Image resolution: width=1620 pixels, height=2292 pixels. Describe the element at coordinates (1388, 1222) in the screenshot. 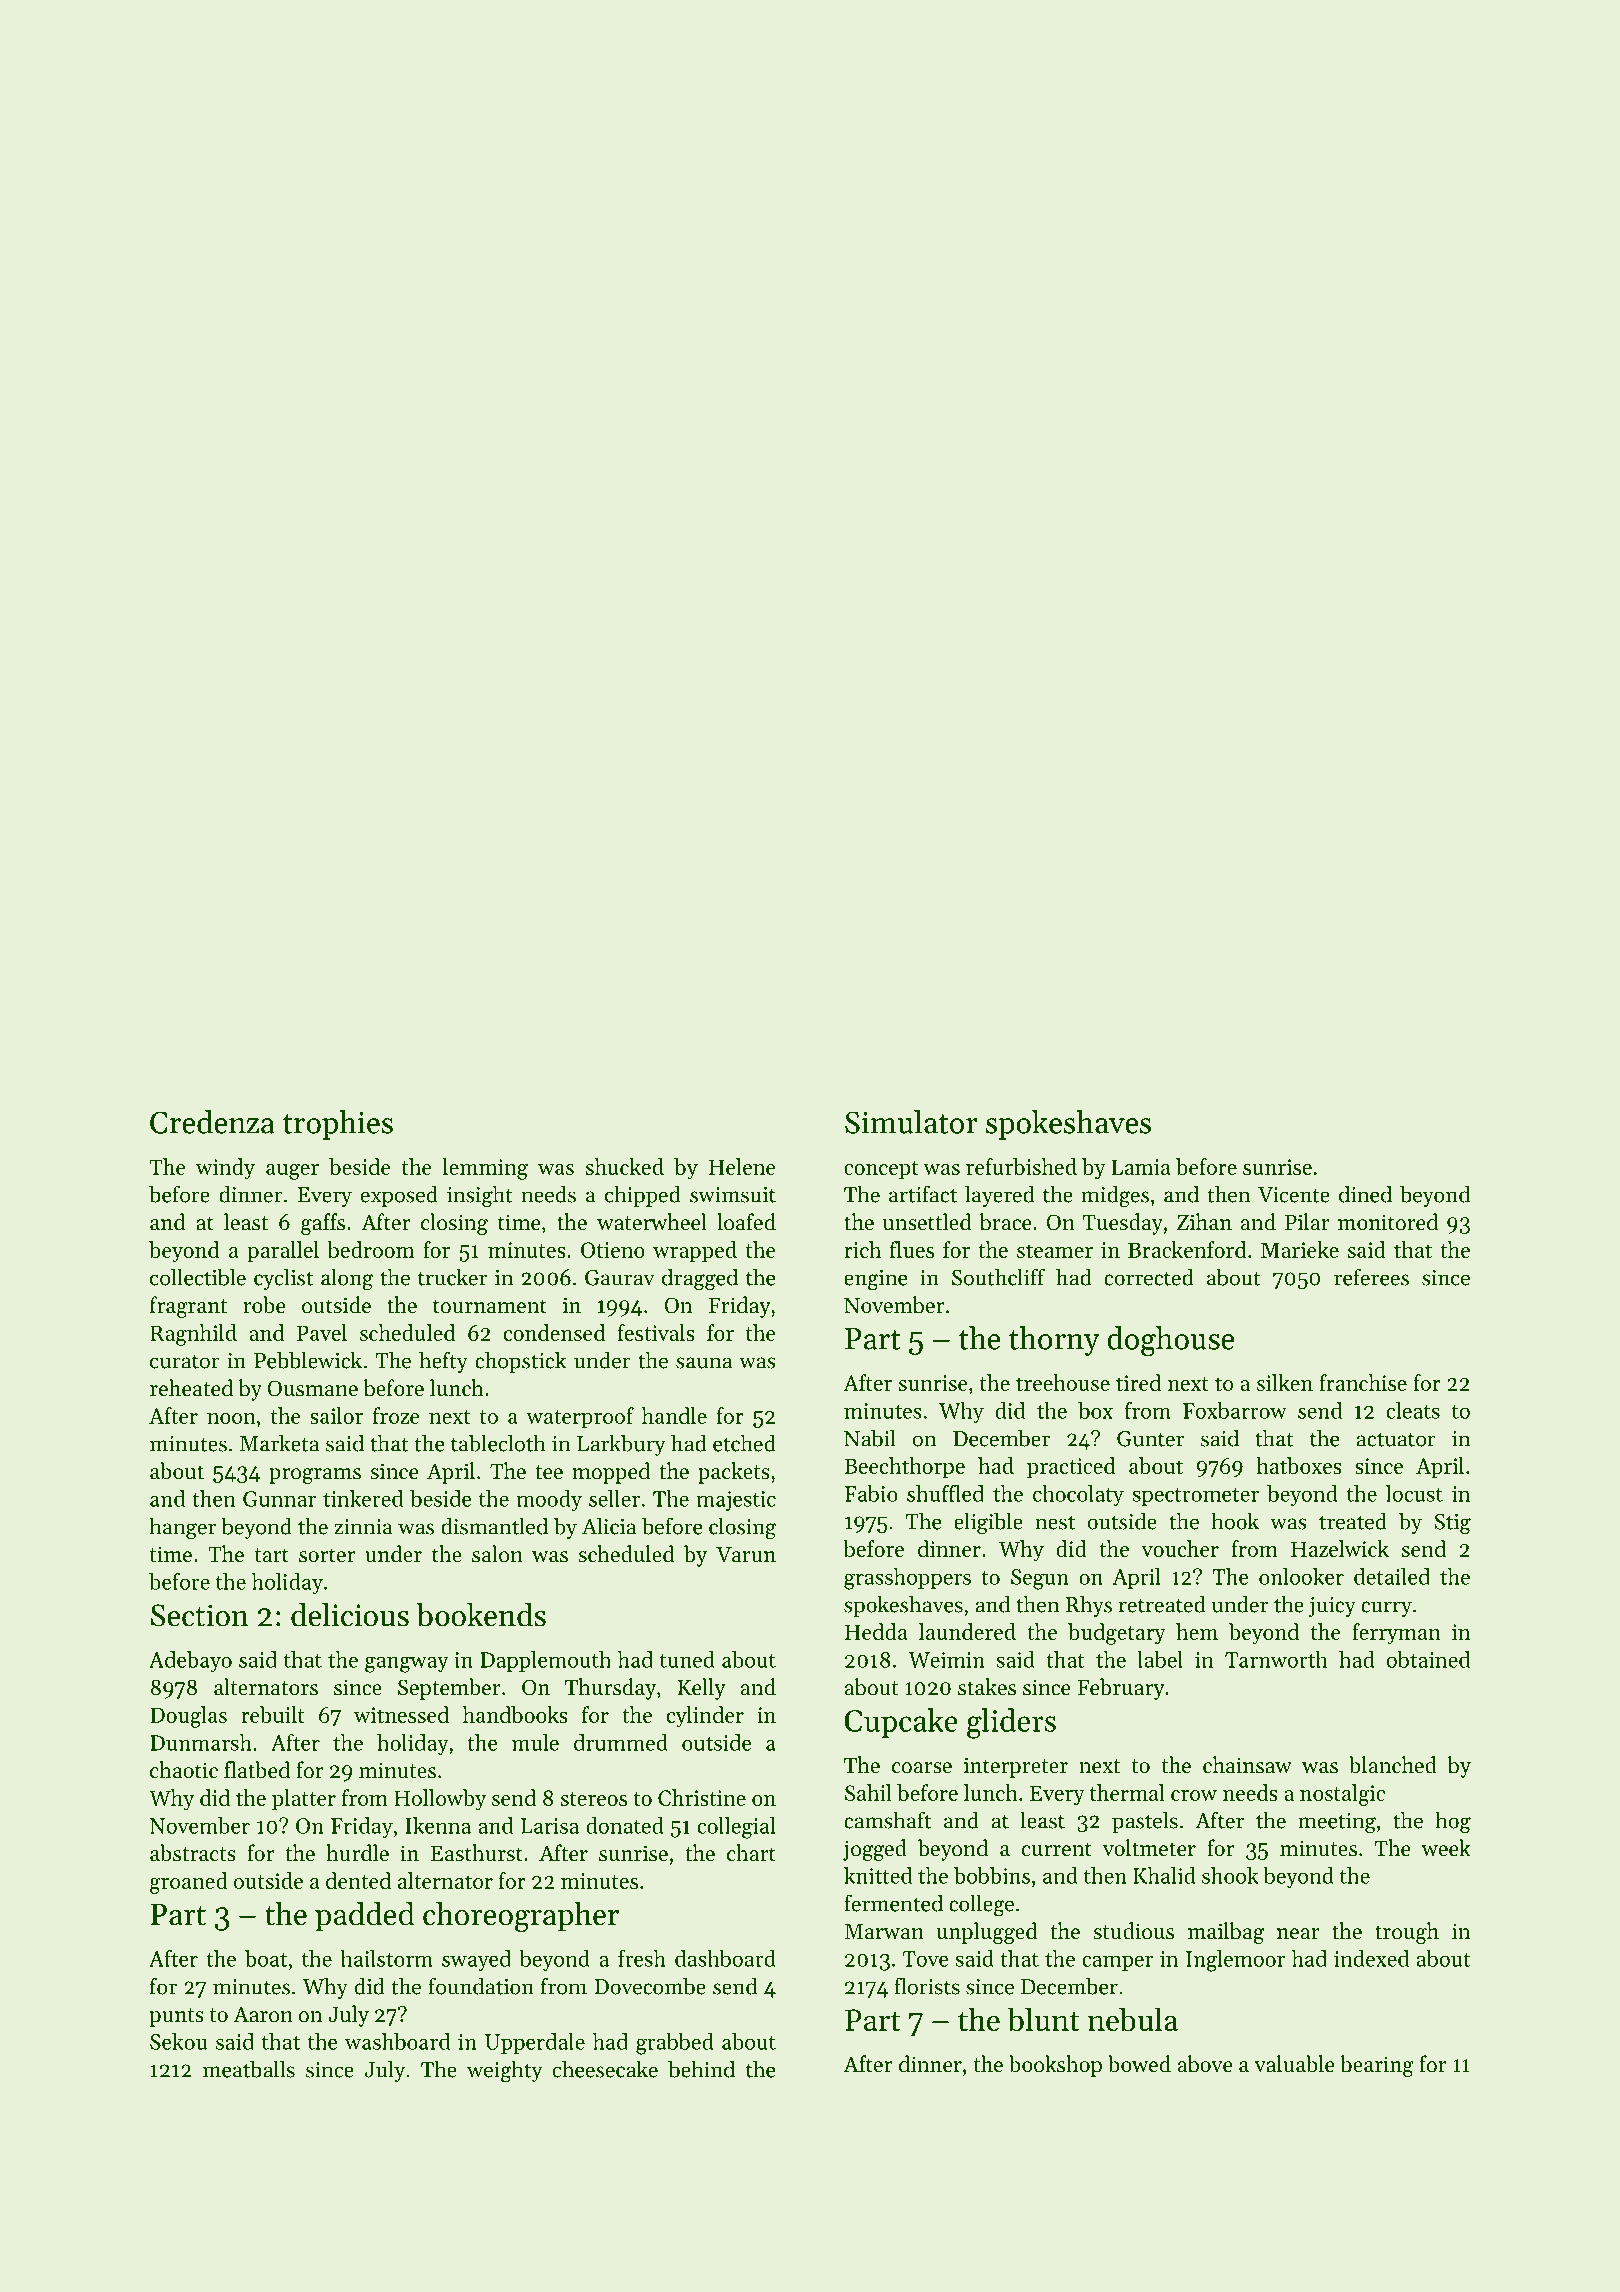

I see `monitored` at that location.
